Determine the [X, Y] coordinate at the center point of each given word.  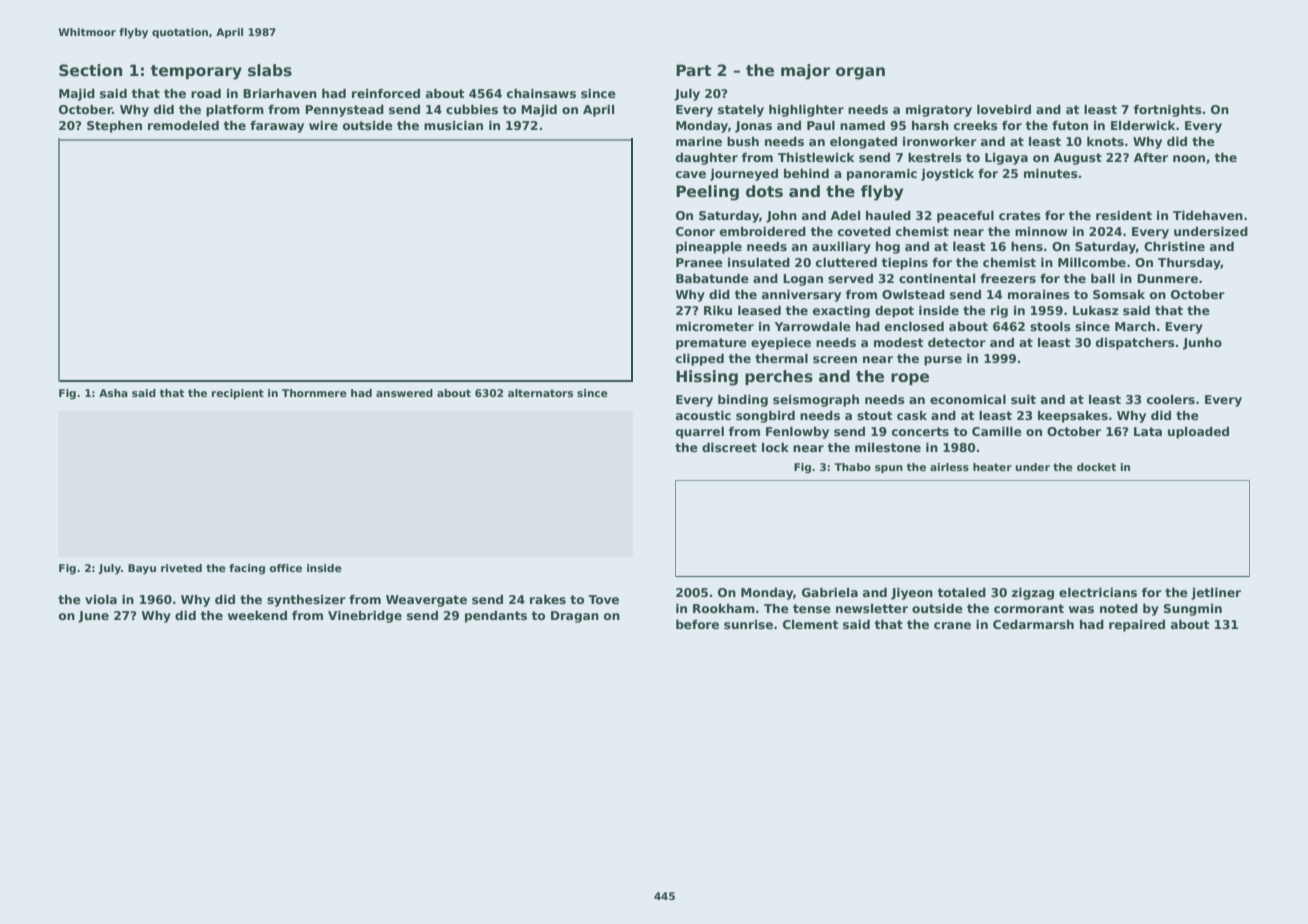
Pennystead [344, 111]
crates [1020, 215]
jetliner [1216, 594]
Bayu [142, 569]
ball [1103, 278]
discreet [729, 447]
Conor [695, 231]
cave [691, 174]
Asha [113, 393]
